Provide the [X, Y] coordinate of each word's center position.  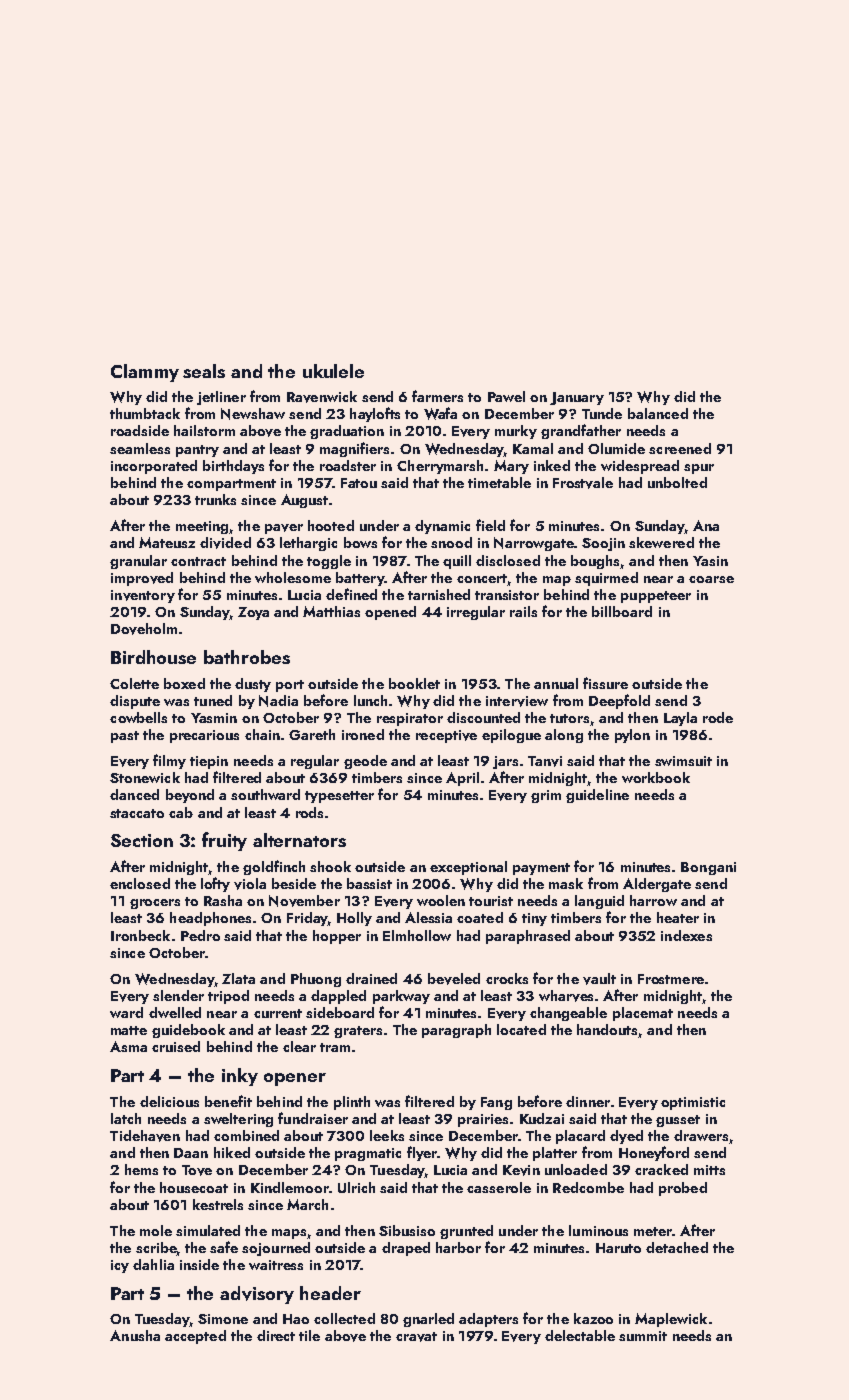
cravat [416, 1337]
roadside [140, 430]
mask [566, 883]
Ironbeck [140, 935]
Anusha [135, 1335]
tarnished [439, 594]
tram [335, 1047]
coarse [711, 579]
